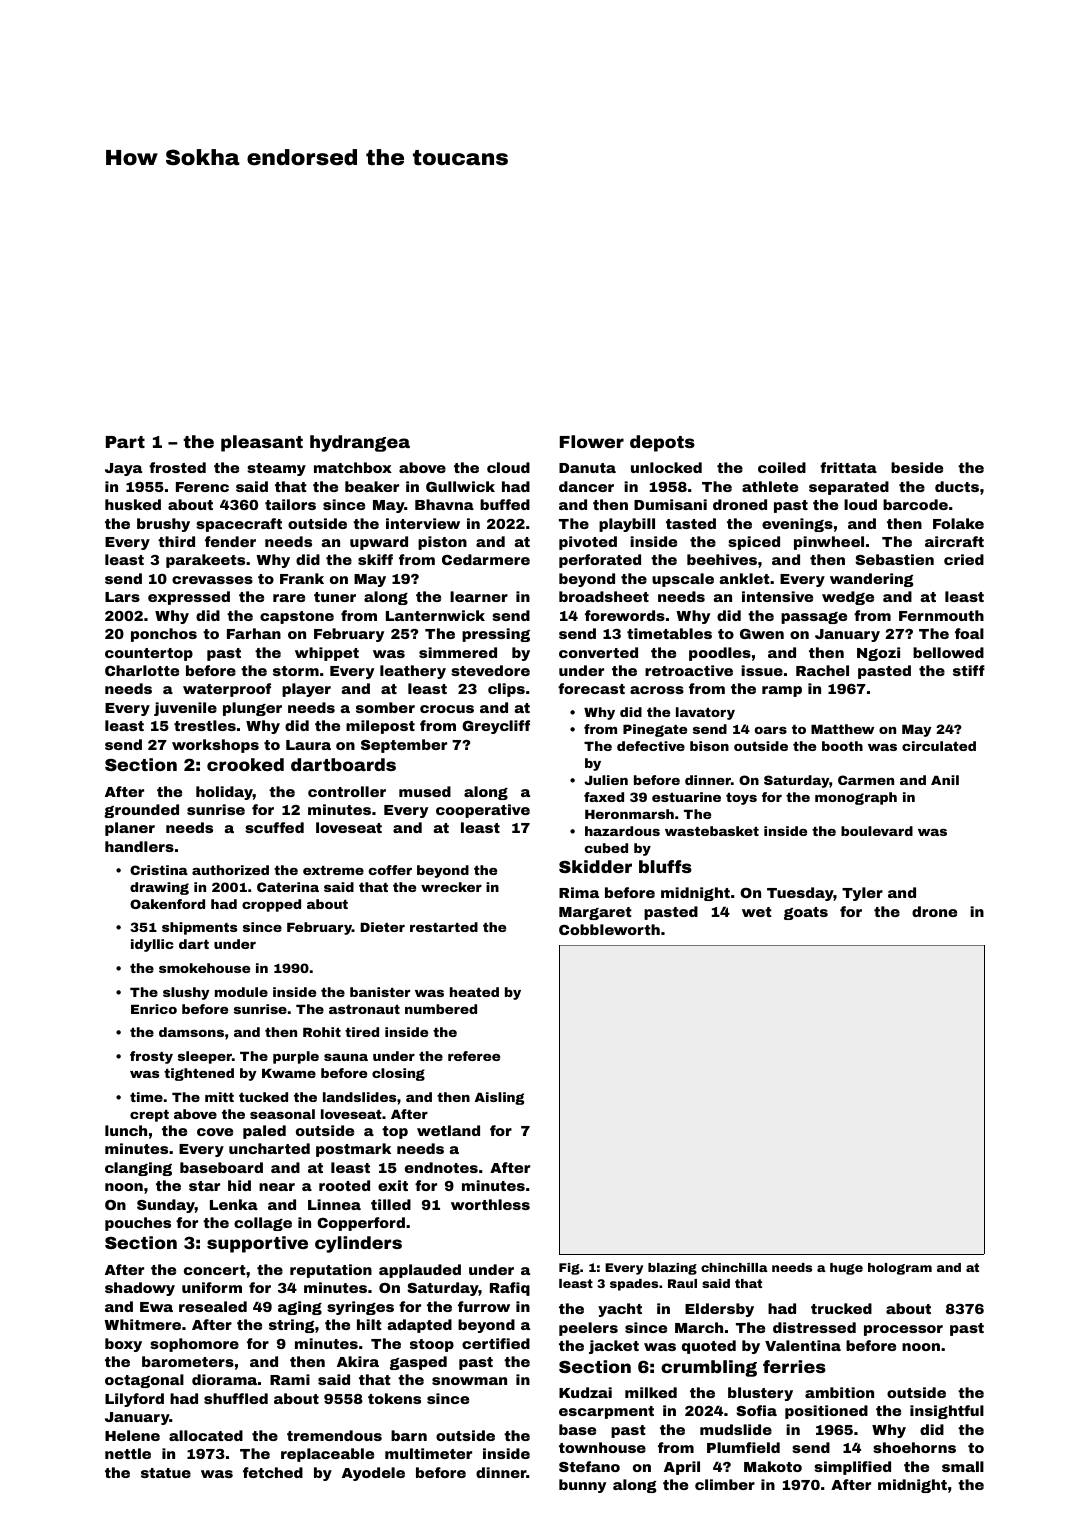  What do you see at coordinates (490, 1204) in the screenshot?
I see `worthless` at bounding box center [490, 1204].
